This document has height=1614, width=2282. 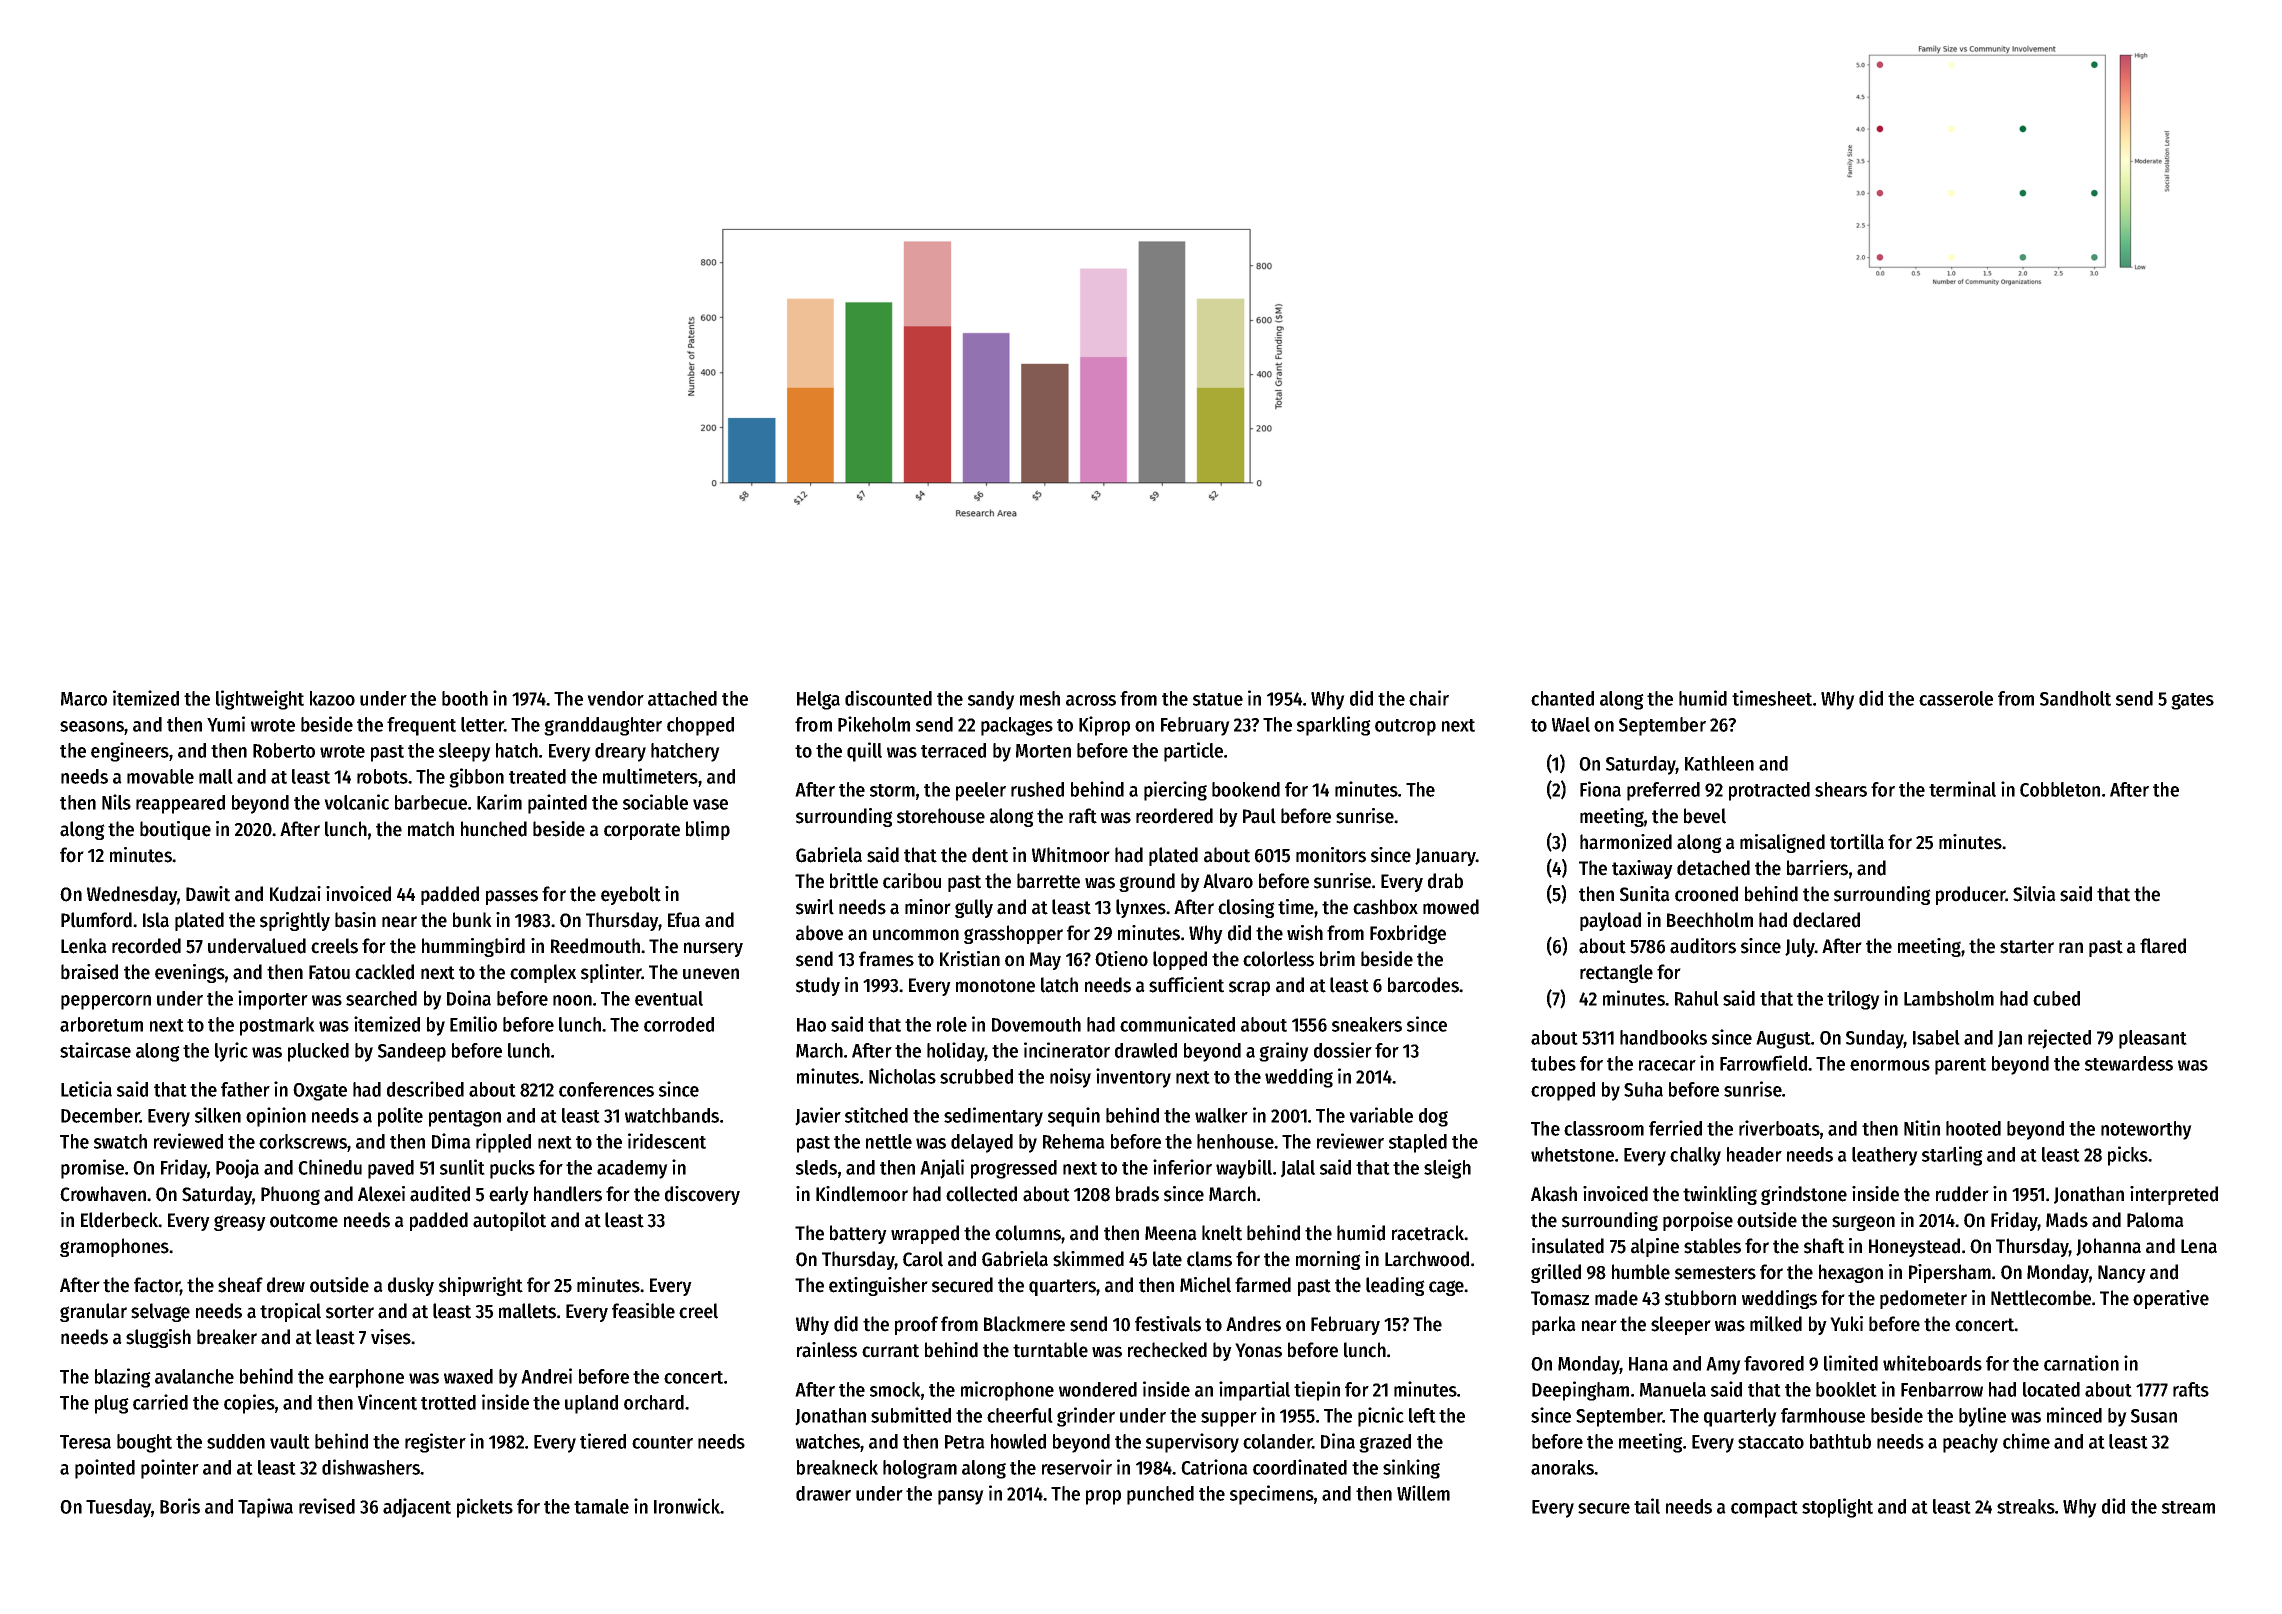 What do you see at coordinates (2075, 698) in the document?
I see `Sandholt` at bounding box center [2075, 698].
